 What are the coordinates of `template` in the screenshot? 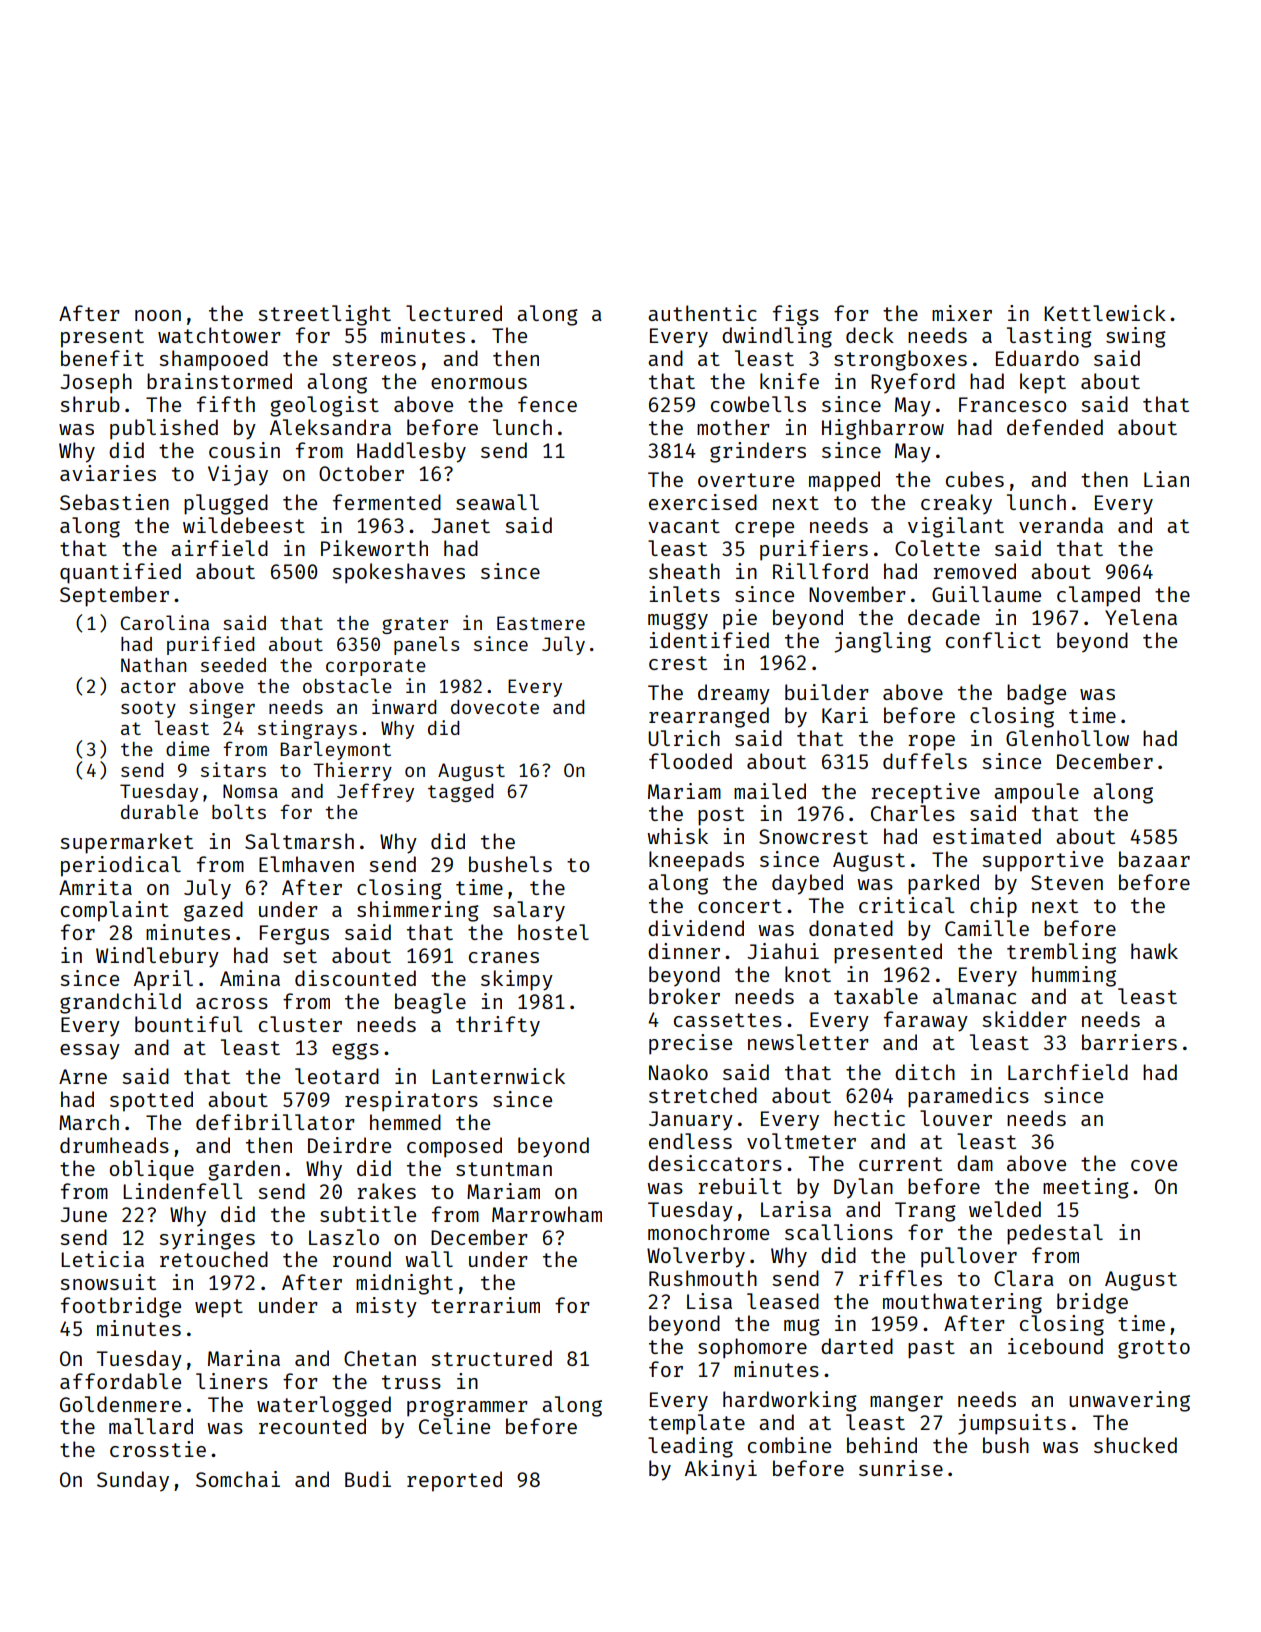 It's located at (697, 1424).
